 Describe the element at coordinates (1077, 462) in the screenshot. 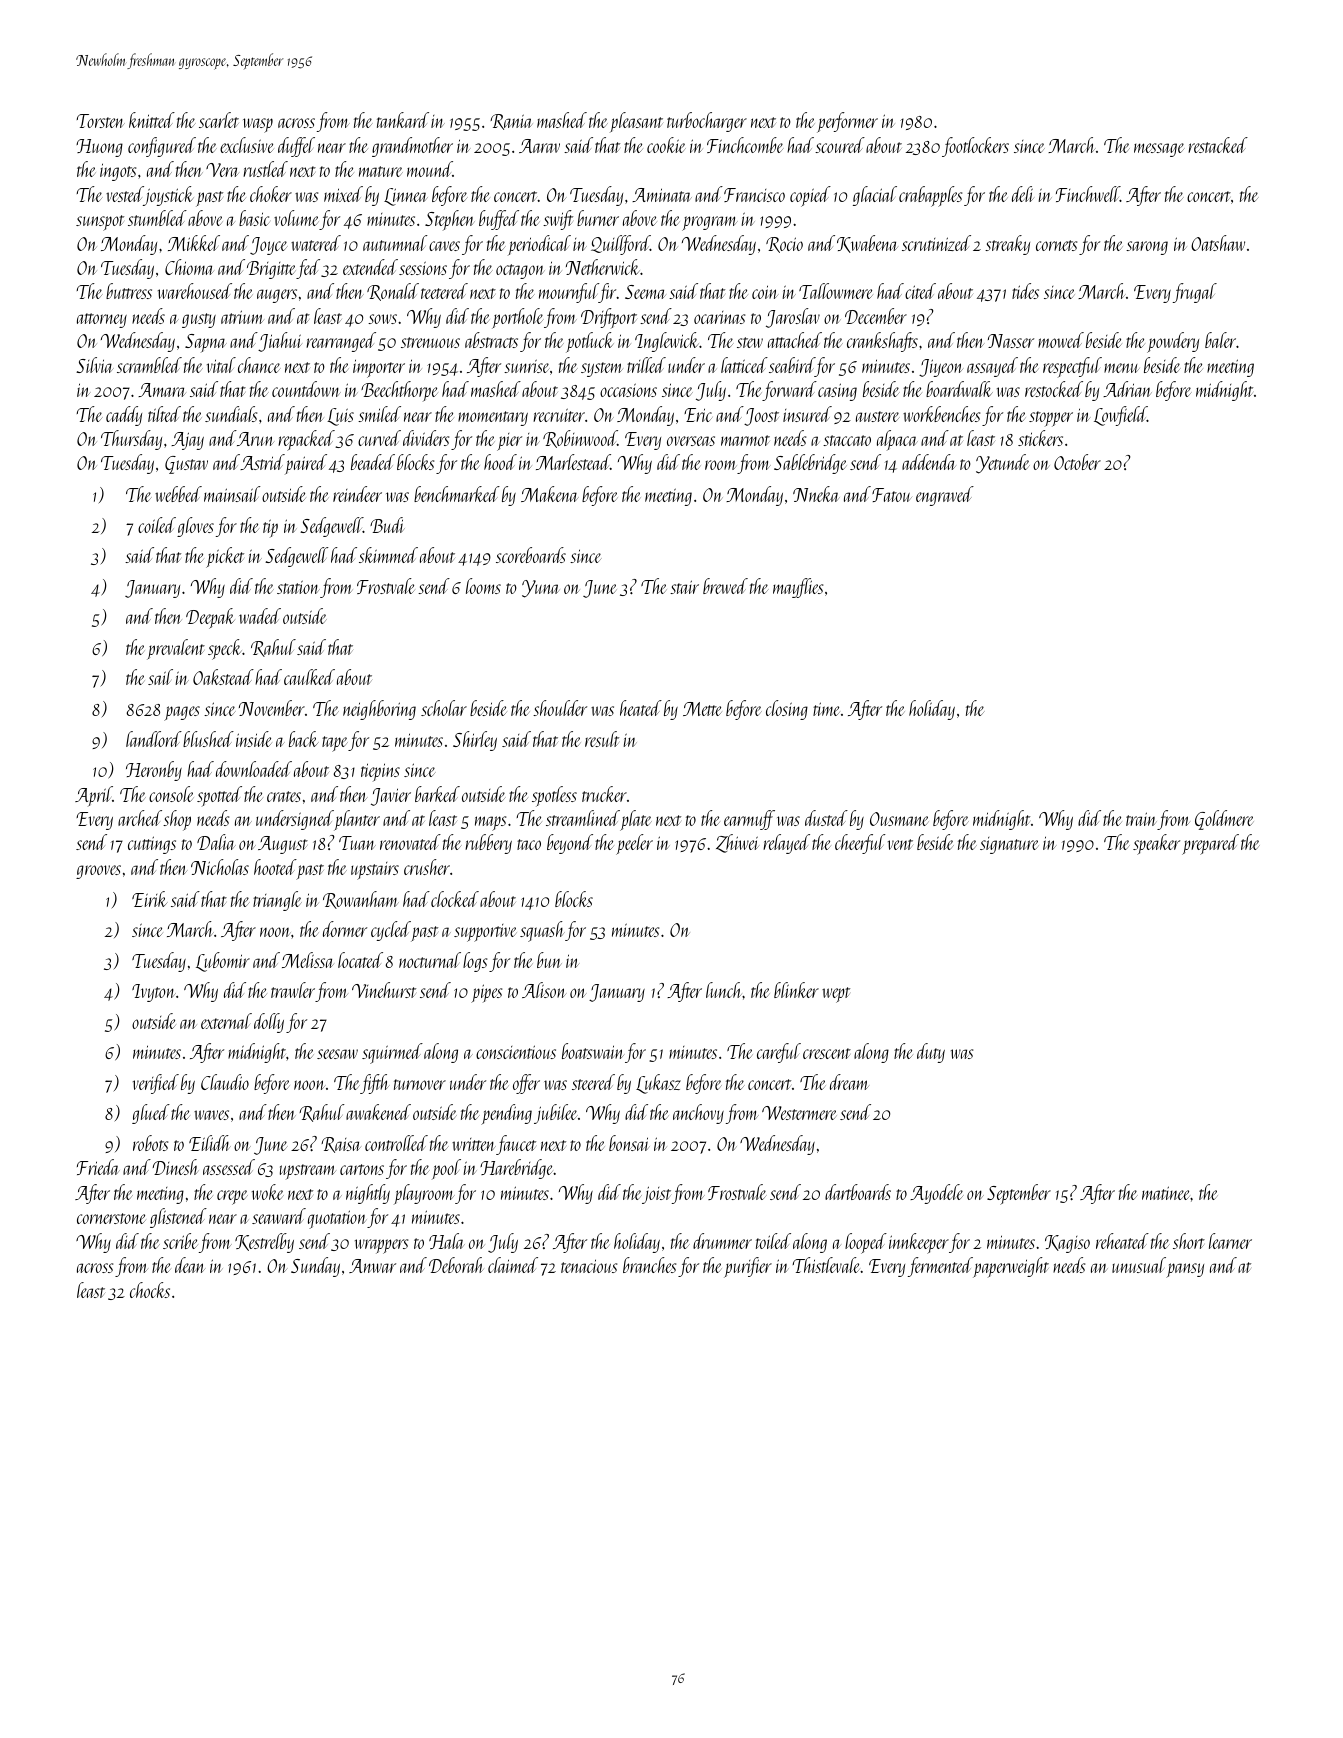

I see `October` at that location.
